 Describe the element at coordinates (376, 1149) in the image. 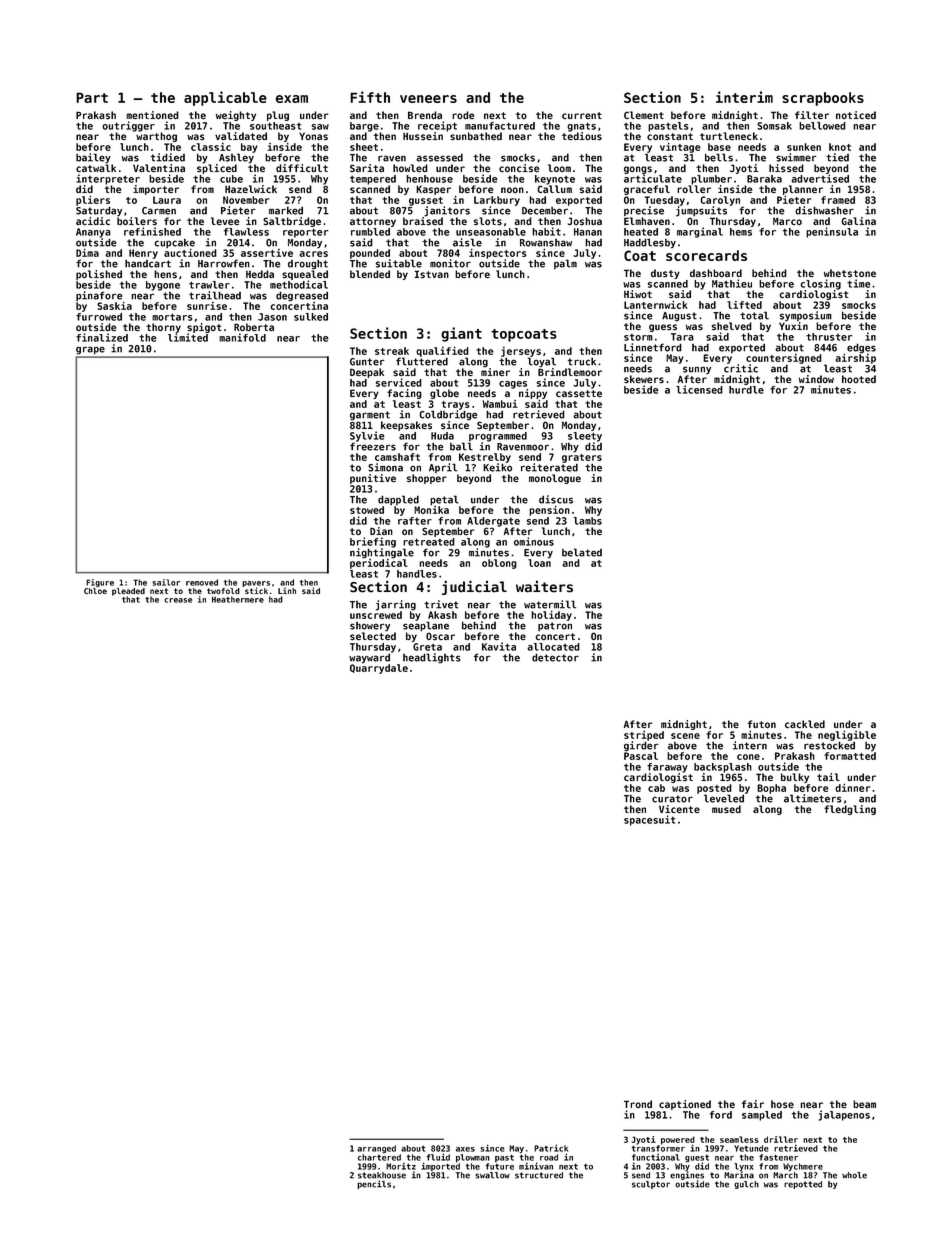

I see `arranged` at that location.
